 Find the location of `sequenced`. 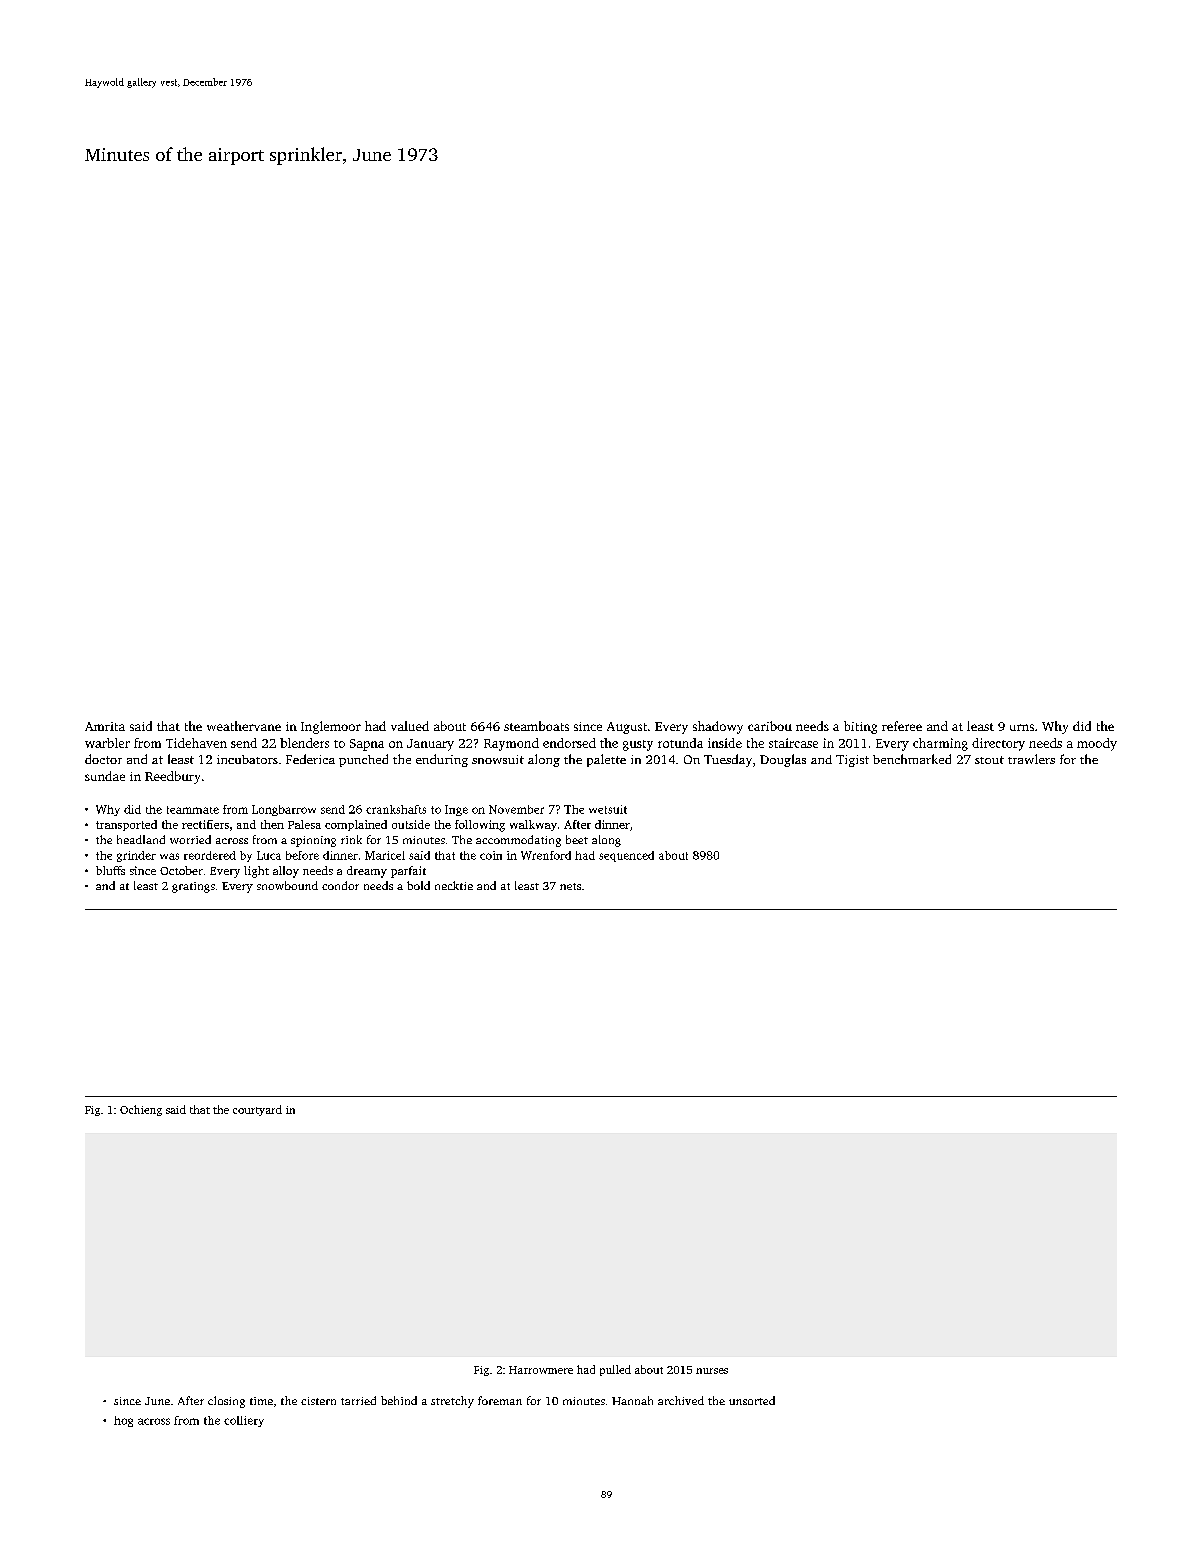

sequenced is located at coordinates (626, 856).
